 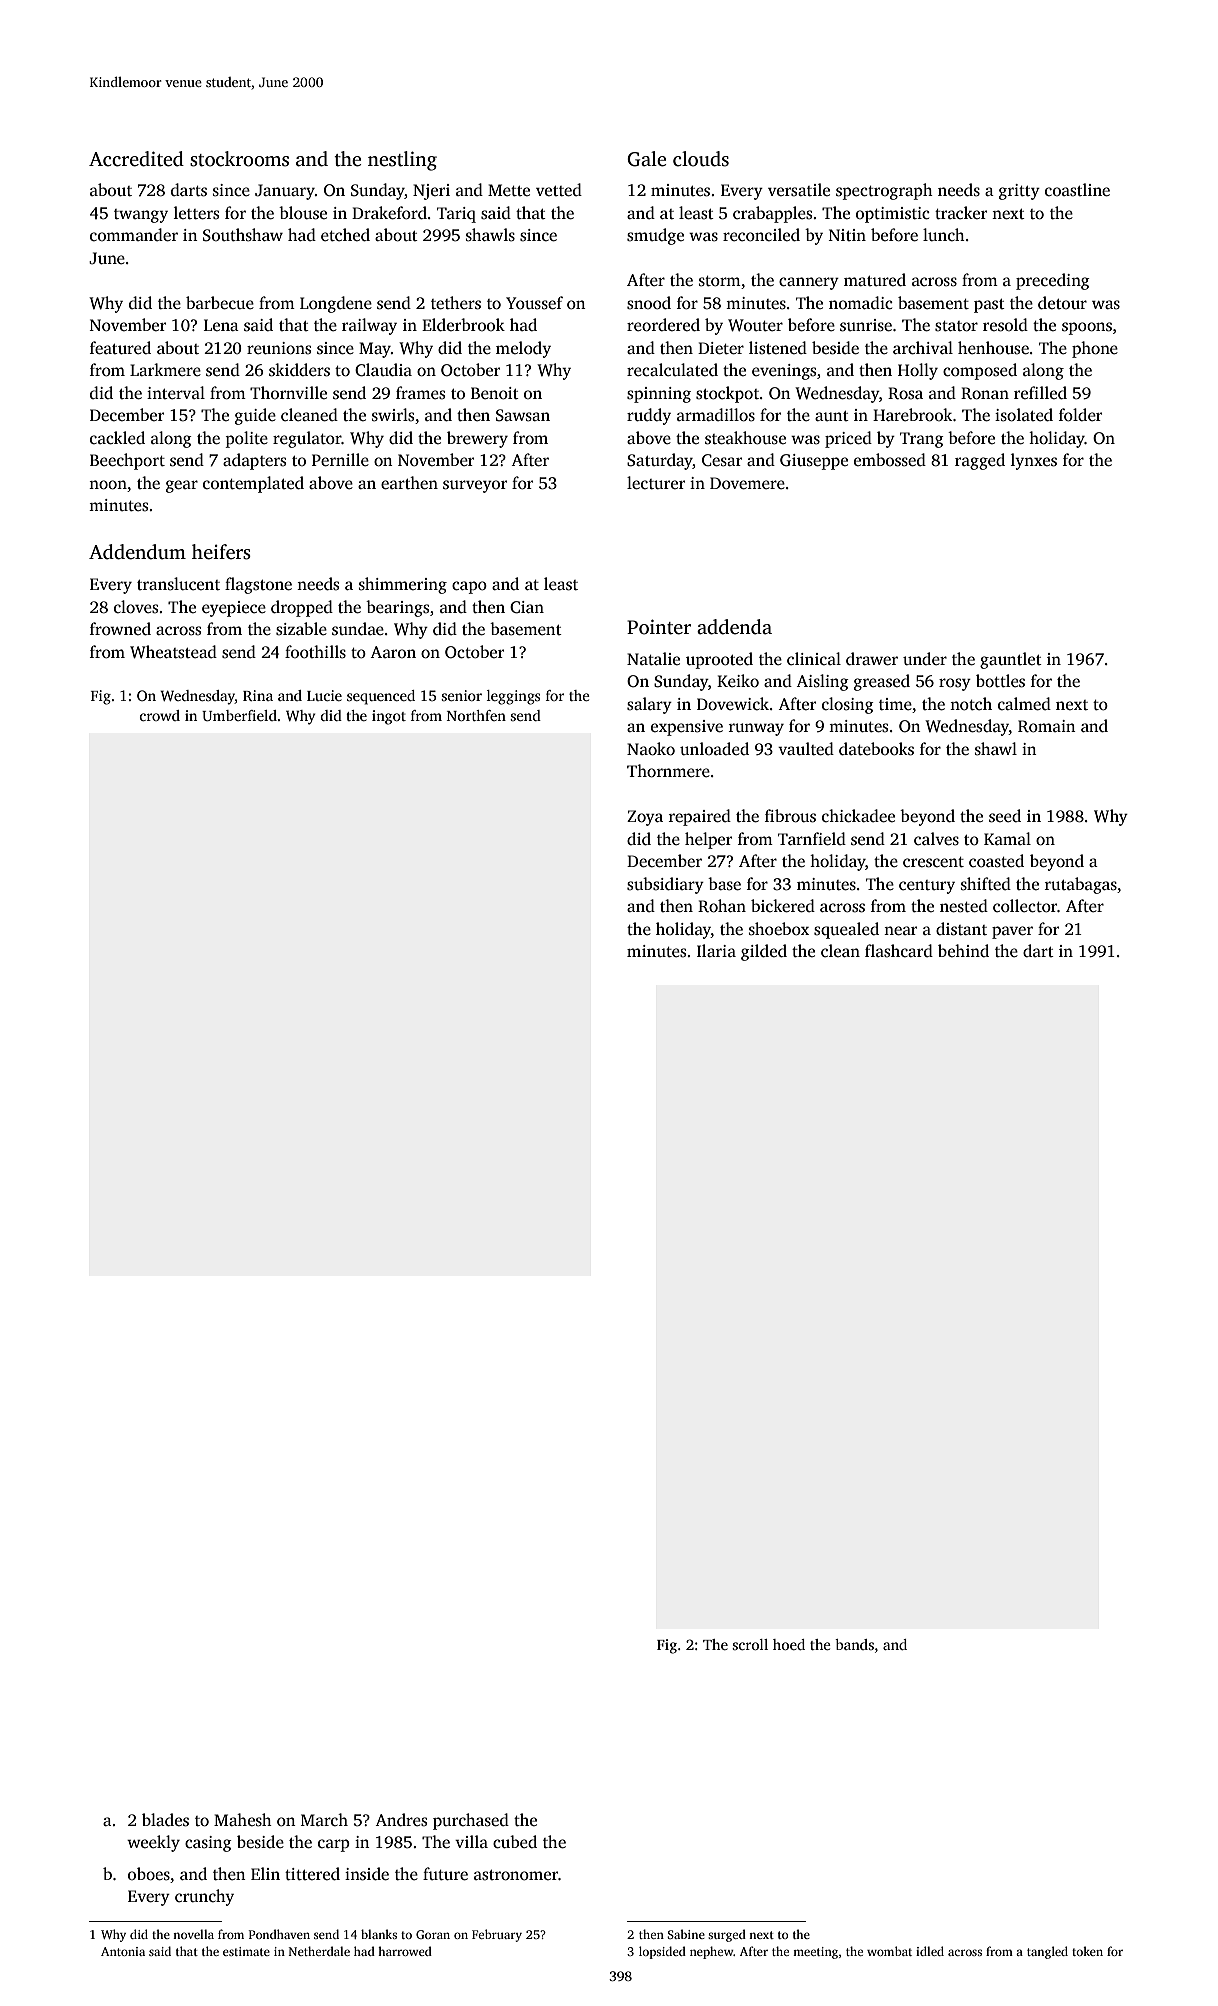 What do you see at coordinates (961, 213) in the screenshot?
I see `tracker` at bounding box center [961, 213].
